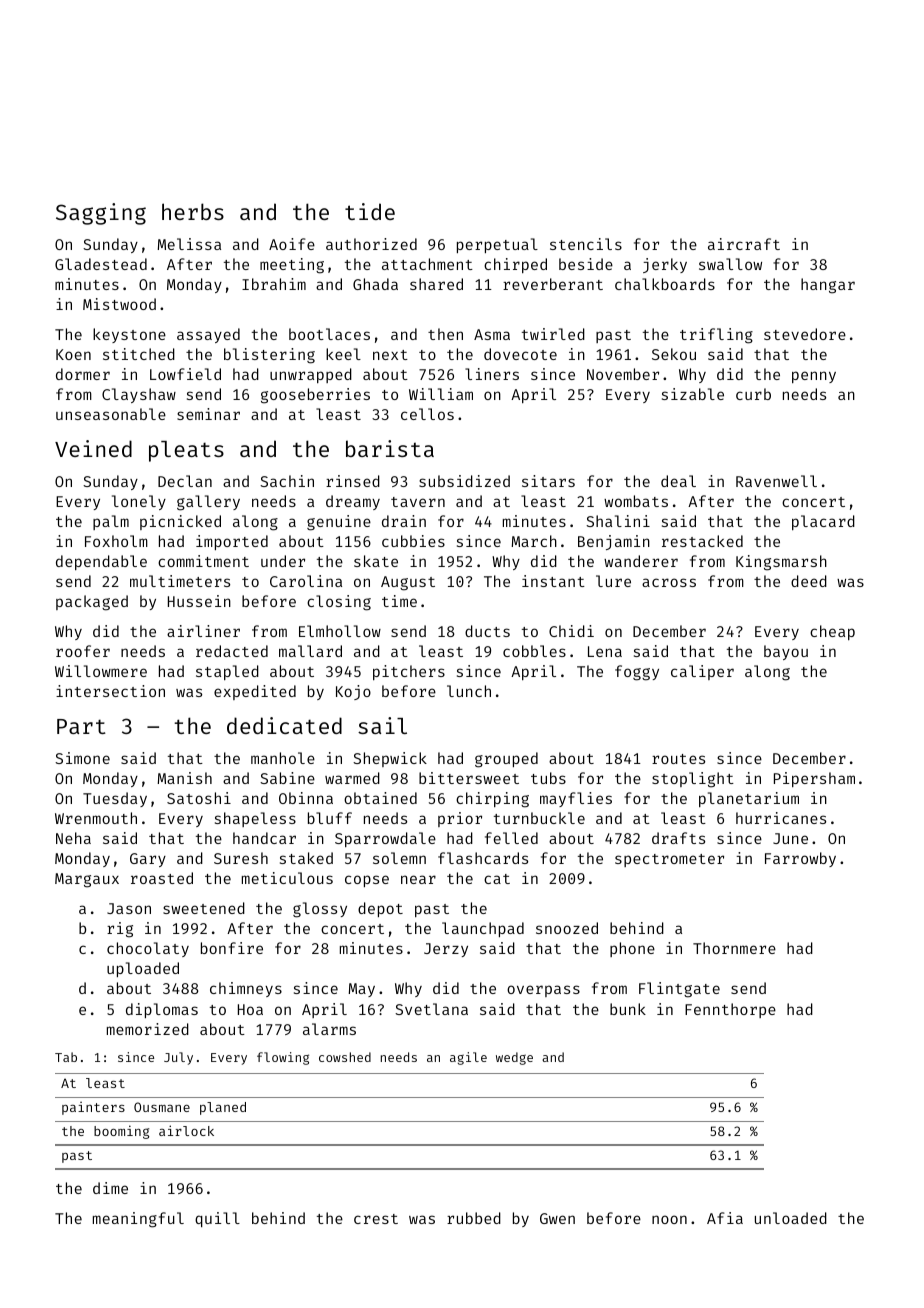 The width and height of the screenshot is (924, 1308). What do you see at coordinates (679, 990) in the screenshot?
I see `Flintgate` at bounding box center [679, 990].
